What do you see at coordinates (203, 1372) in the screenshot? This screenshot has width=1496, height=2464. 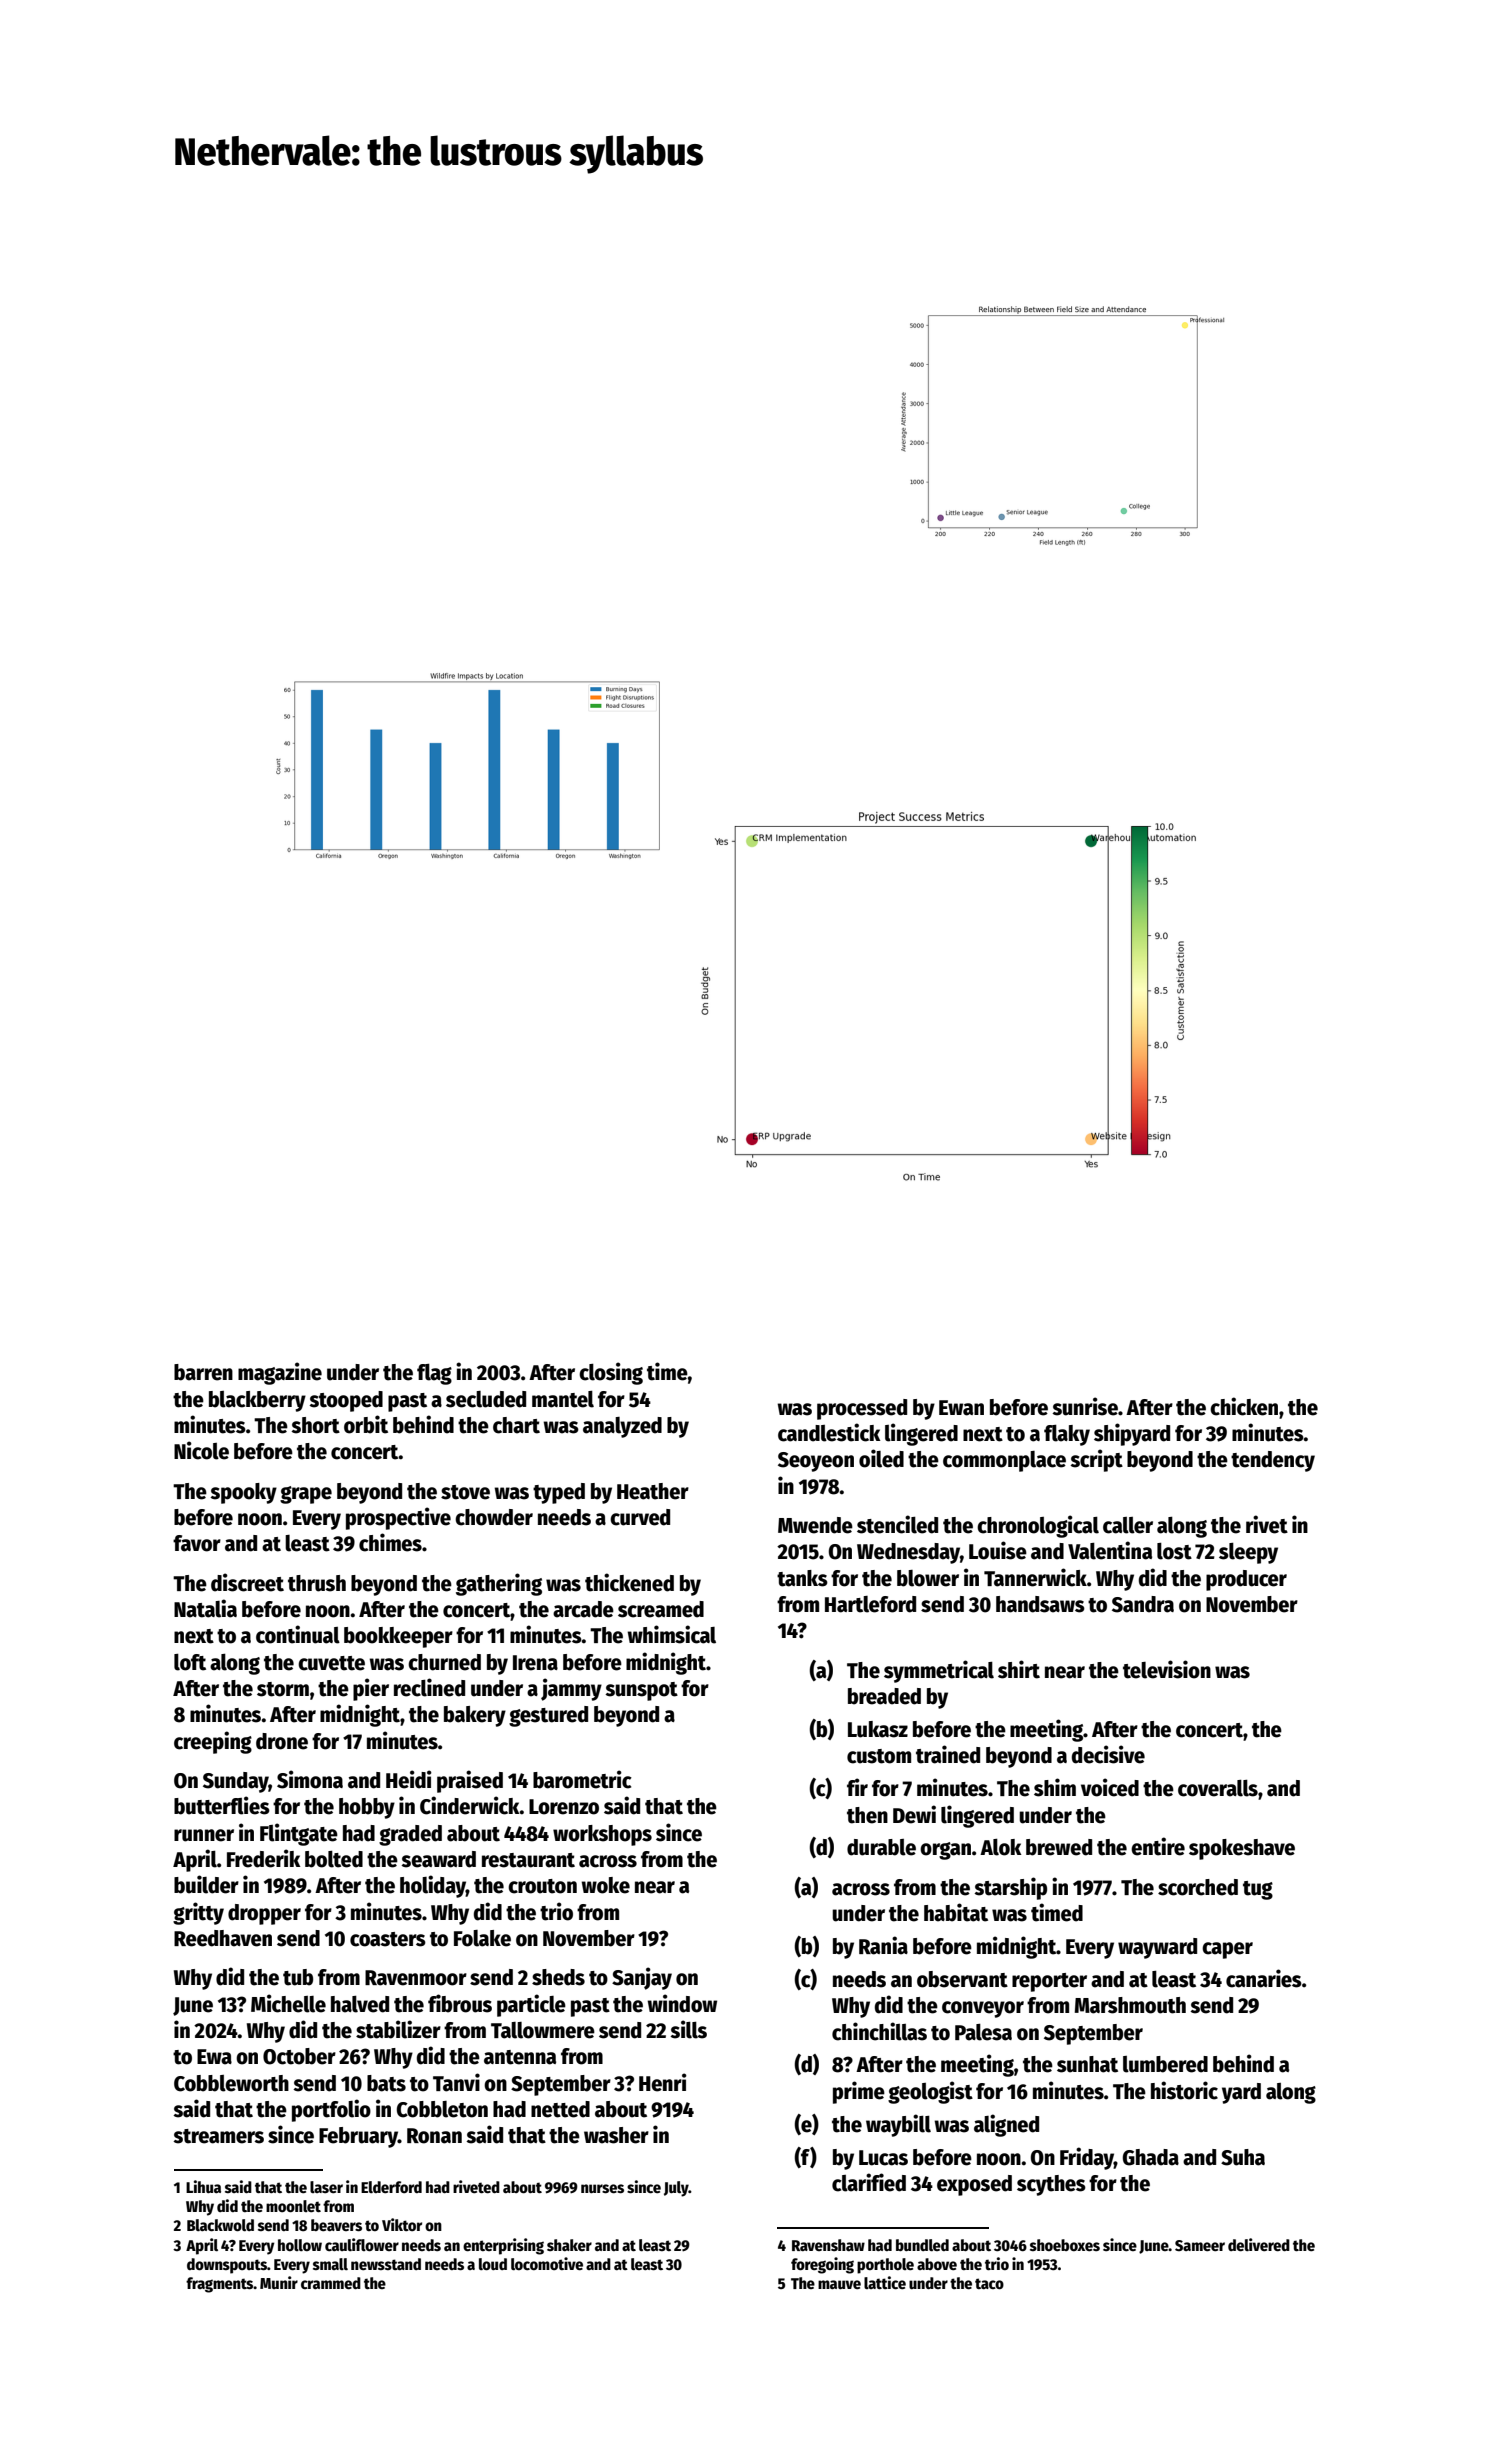 I see `barren` at bounding box center [203, 1372].
